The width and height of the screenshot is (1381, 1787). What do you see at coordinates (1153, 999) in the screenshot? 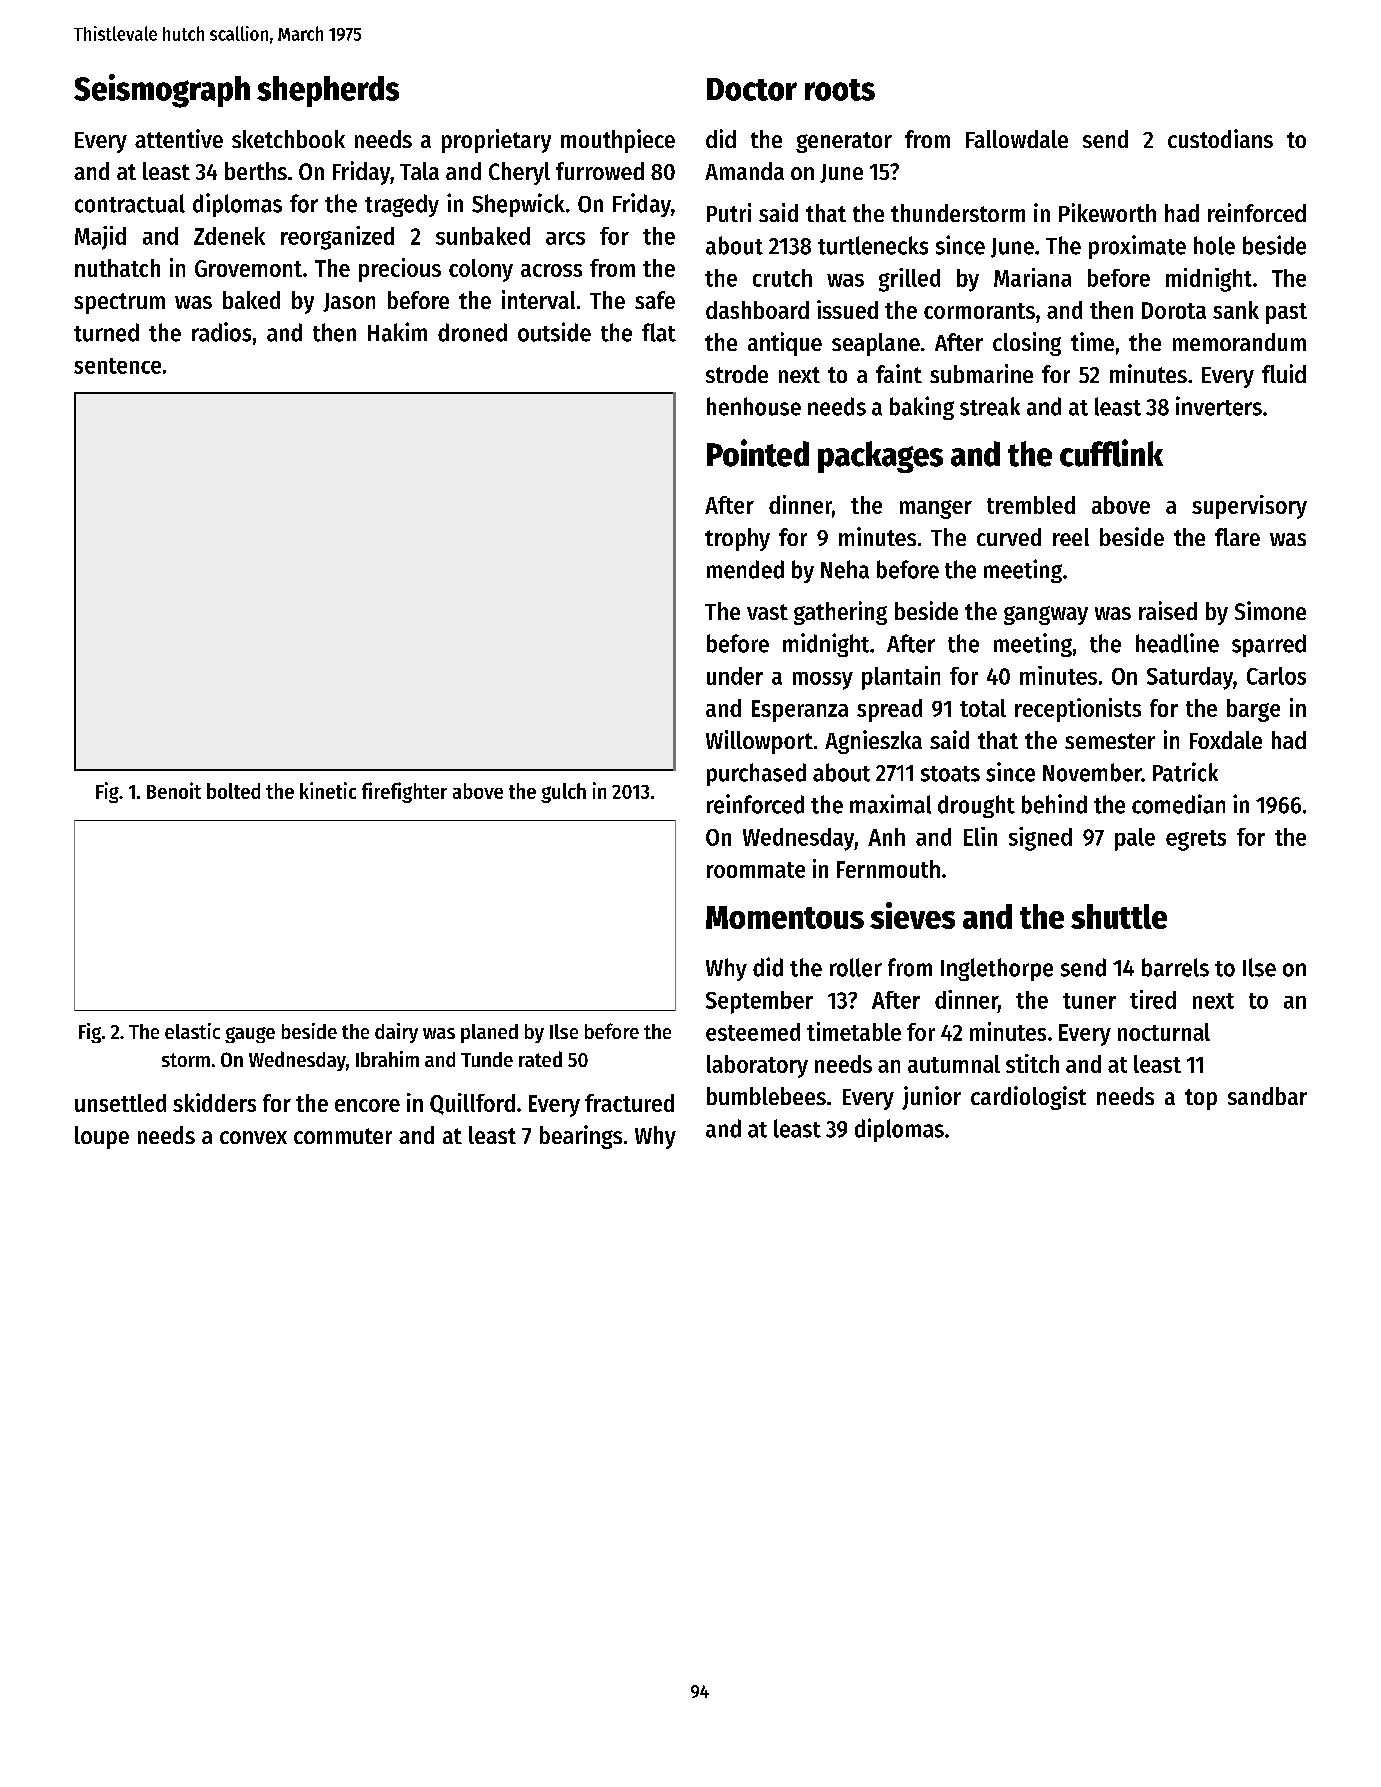
I see `tired` at bounding box center [1153, 999].
